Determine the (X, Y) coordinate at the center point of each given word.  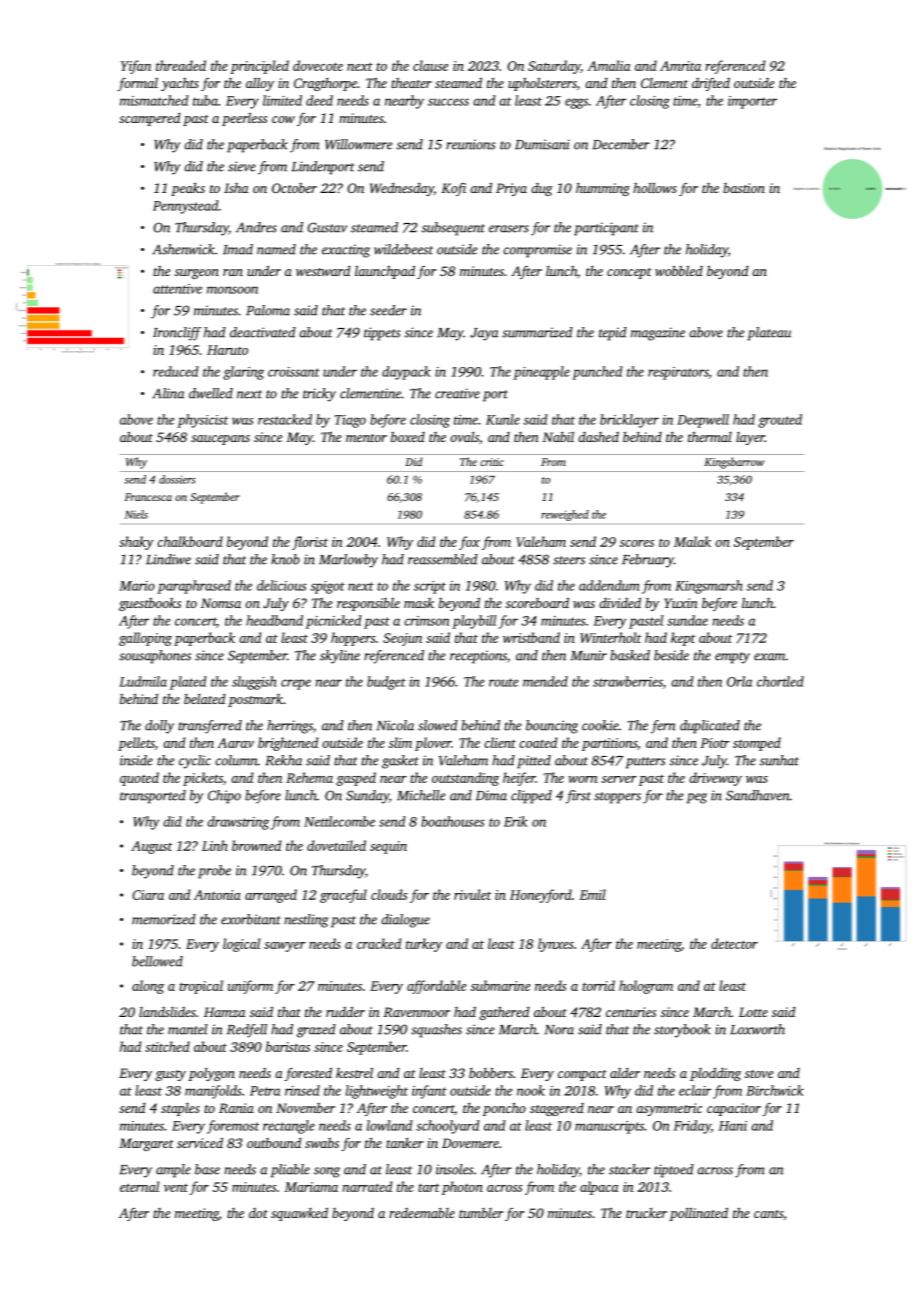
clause (431, 65)
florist (310, 543)
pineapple (541, 373)
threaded (181, 65)
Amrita (680, 66)
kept (683, 639)
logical (241, 945)
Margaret (146, 1144)
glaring (243, 373)
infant (429, 1092)
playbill (474, 622)
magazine (658, 334)
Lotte (753, 1012)
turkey (424, 945)
